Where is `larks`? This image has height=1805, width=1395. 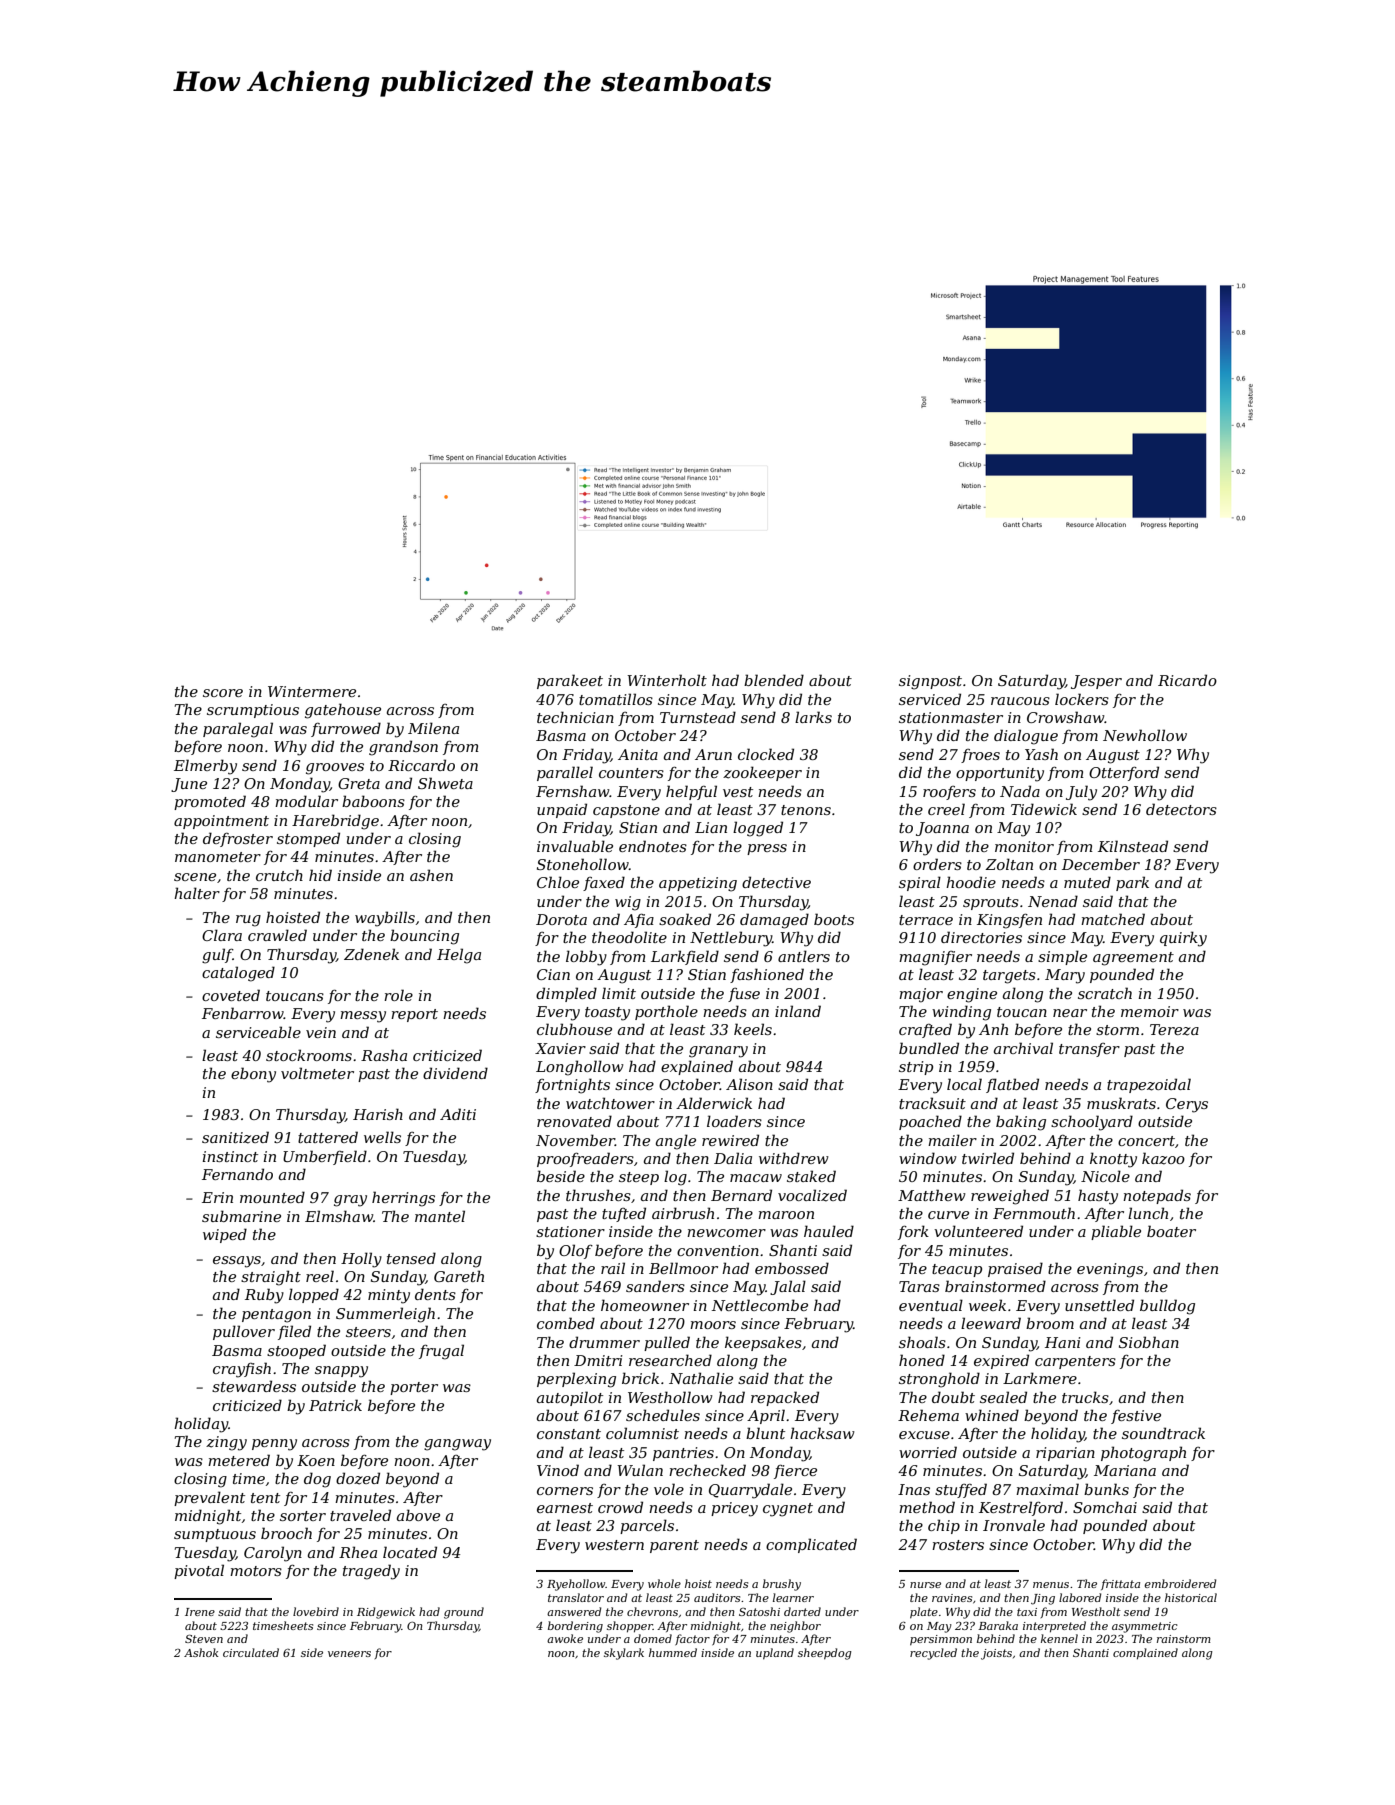
larks is located at coordinates (813, 717).
